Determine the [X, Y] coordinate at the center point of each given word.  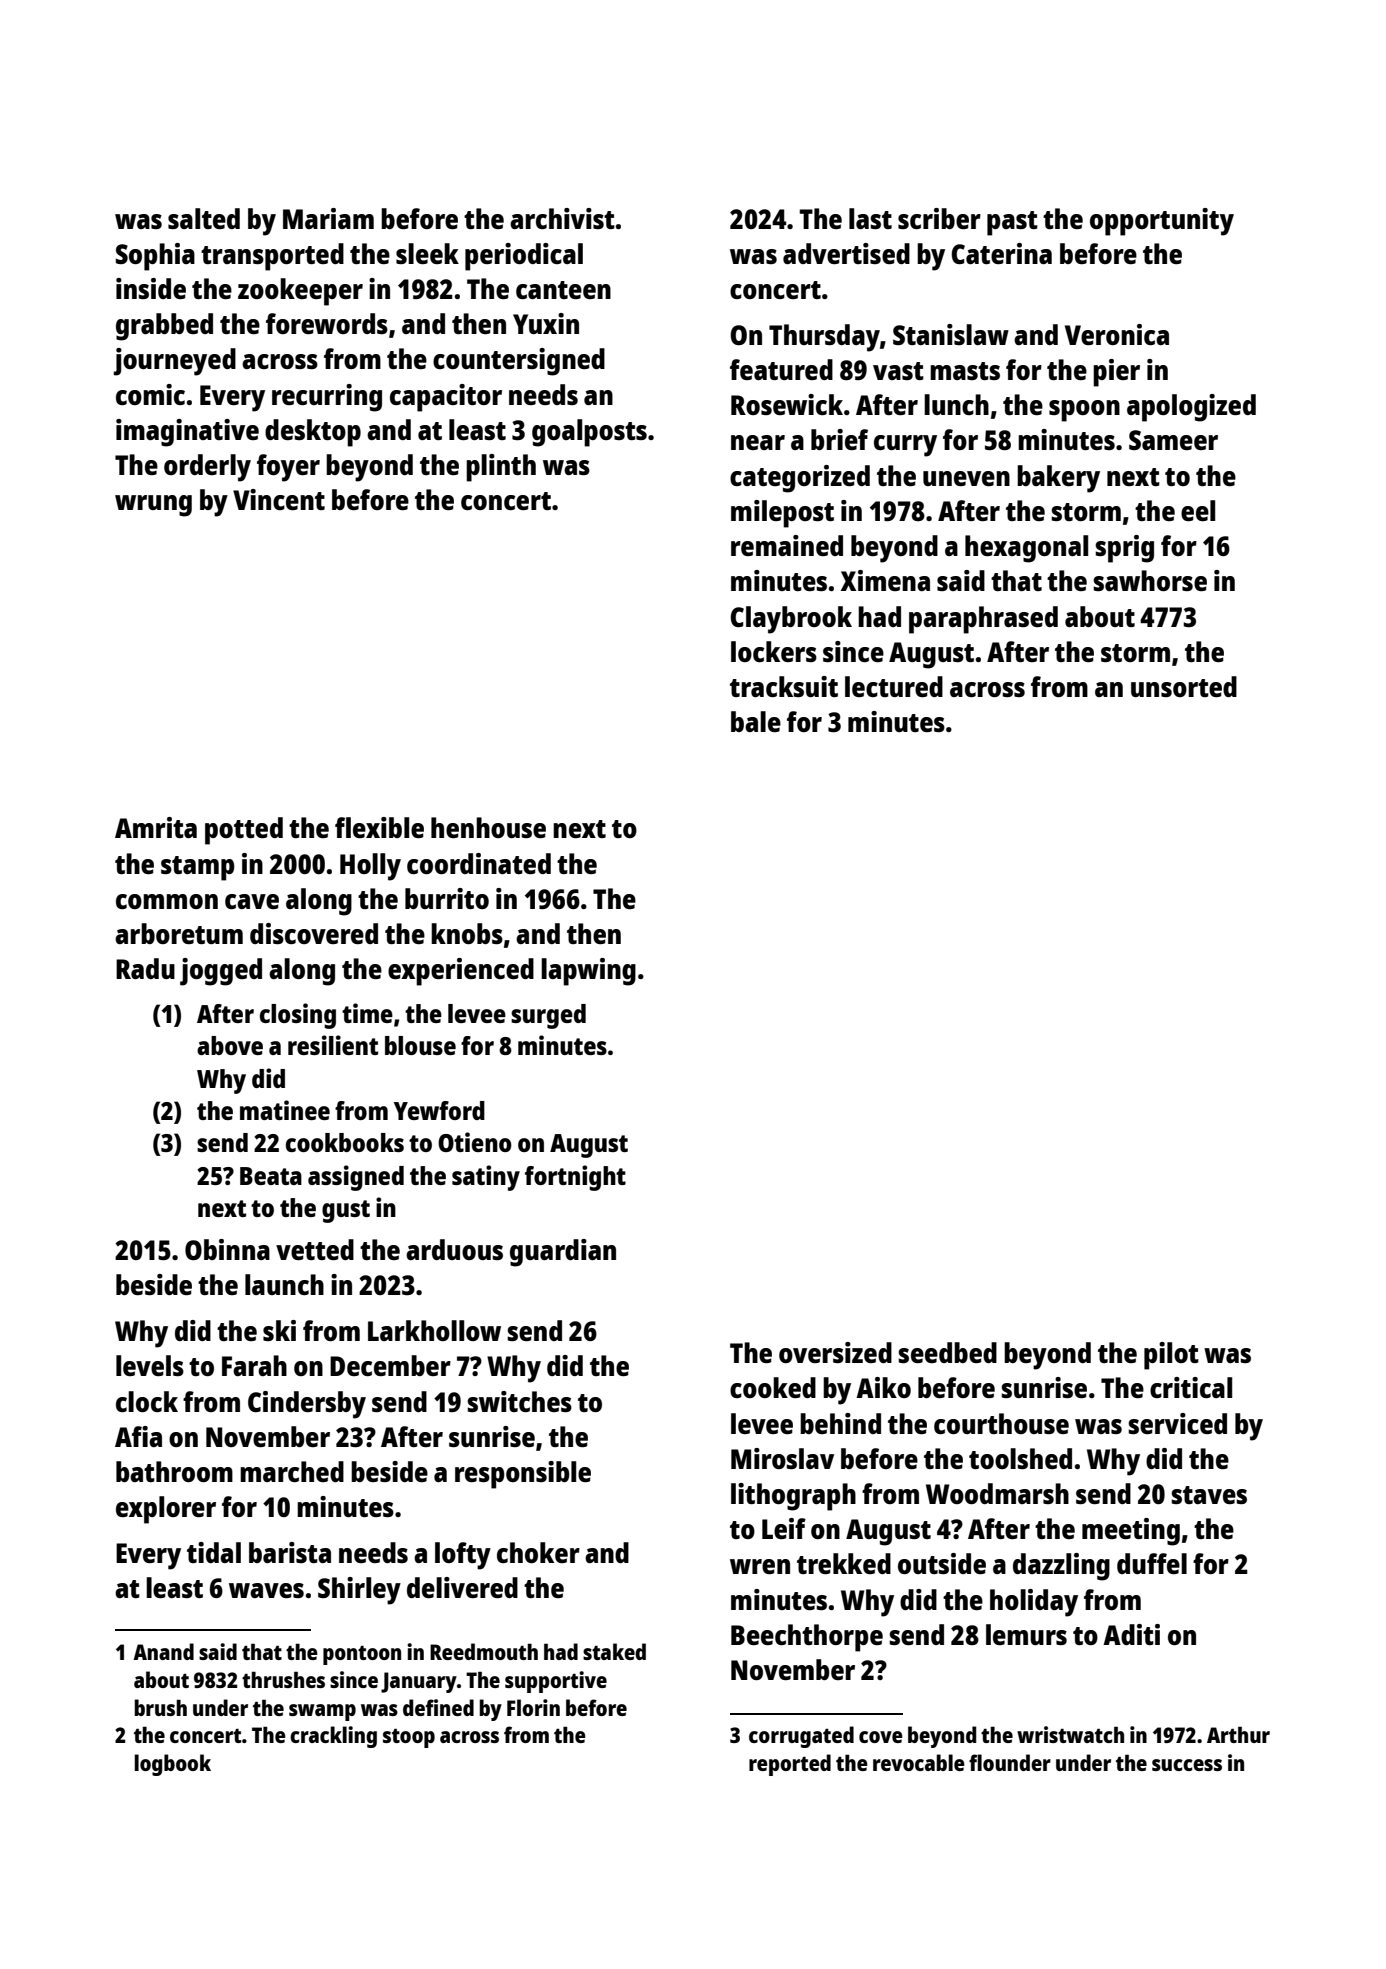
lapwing [588, 972]
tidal [214, 1552]
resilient [333, 1045]
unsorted [1184, 686]
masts [965, 371]
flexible [379, 827]
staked [614, 1651]
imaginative [187, 433]
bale [756, 721]
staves [1209, 1495]
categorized [800, 479]
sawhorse [1150, 580]
